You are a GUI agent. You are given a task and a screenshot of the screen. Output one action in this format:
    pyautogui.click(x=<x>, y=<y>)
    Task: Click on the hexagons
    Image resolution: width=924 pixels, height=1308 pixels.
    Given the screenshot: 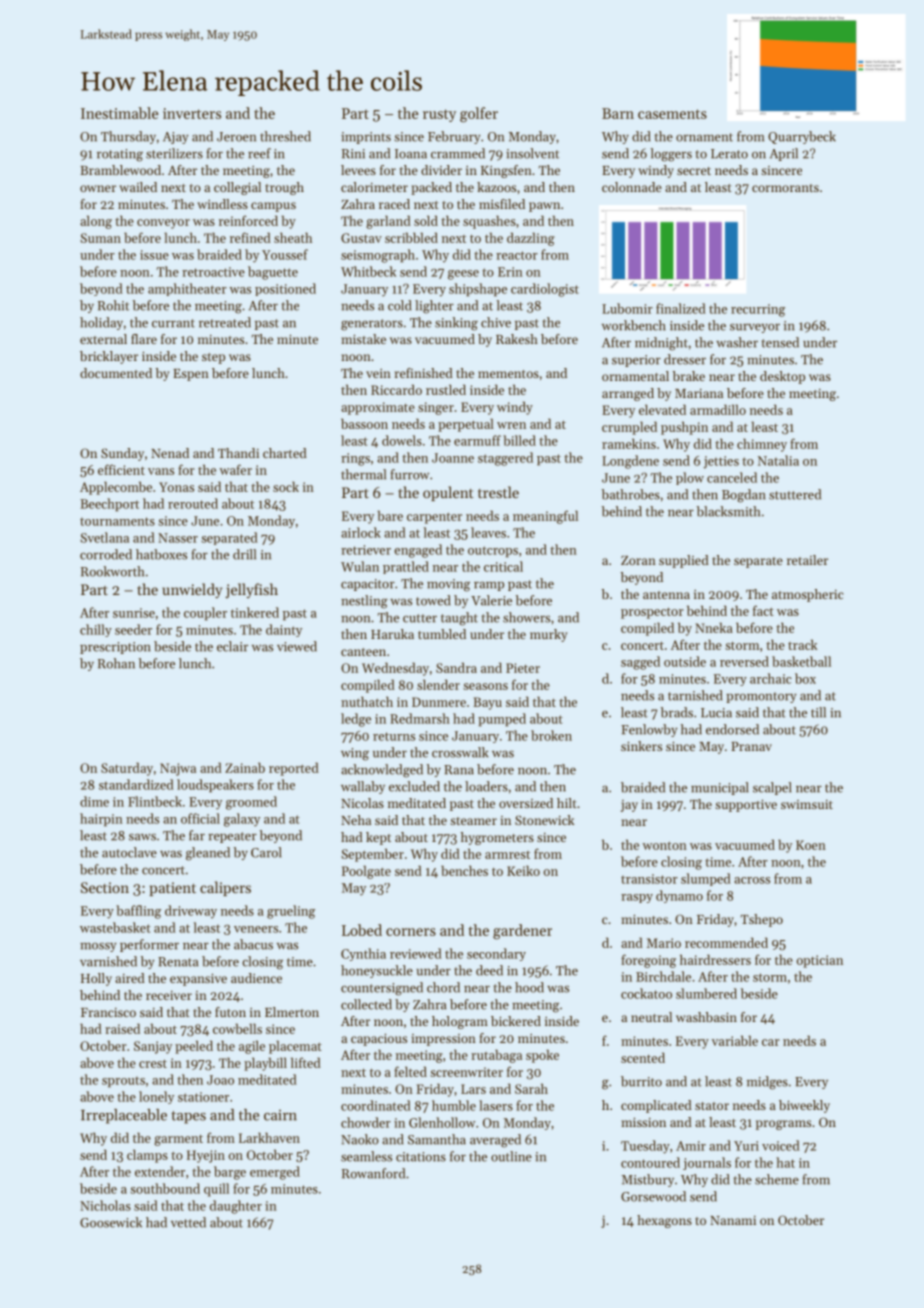 What is the action you would take?
    pyautogui.click(x=664, y=1221)
